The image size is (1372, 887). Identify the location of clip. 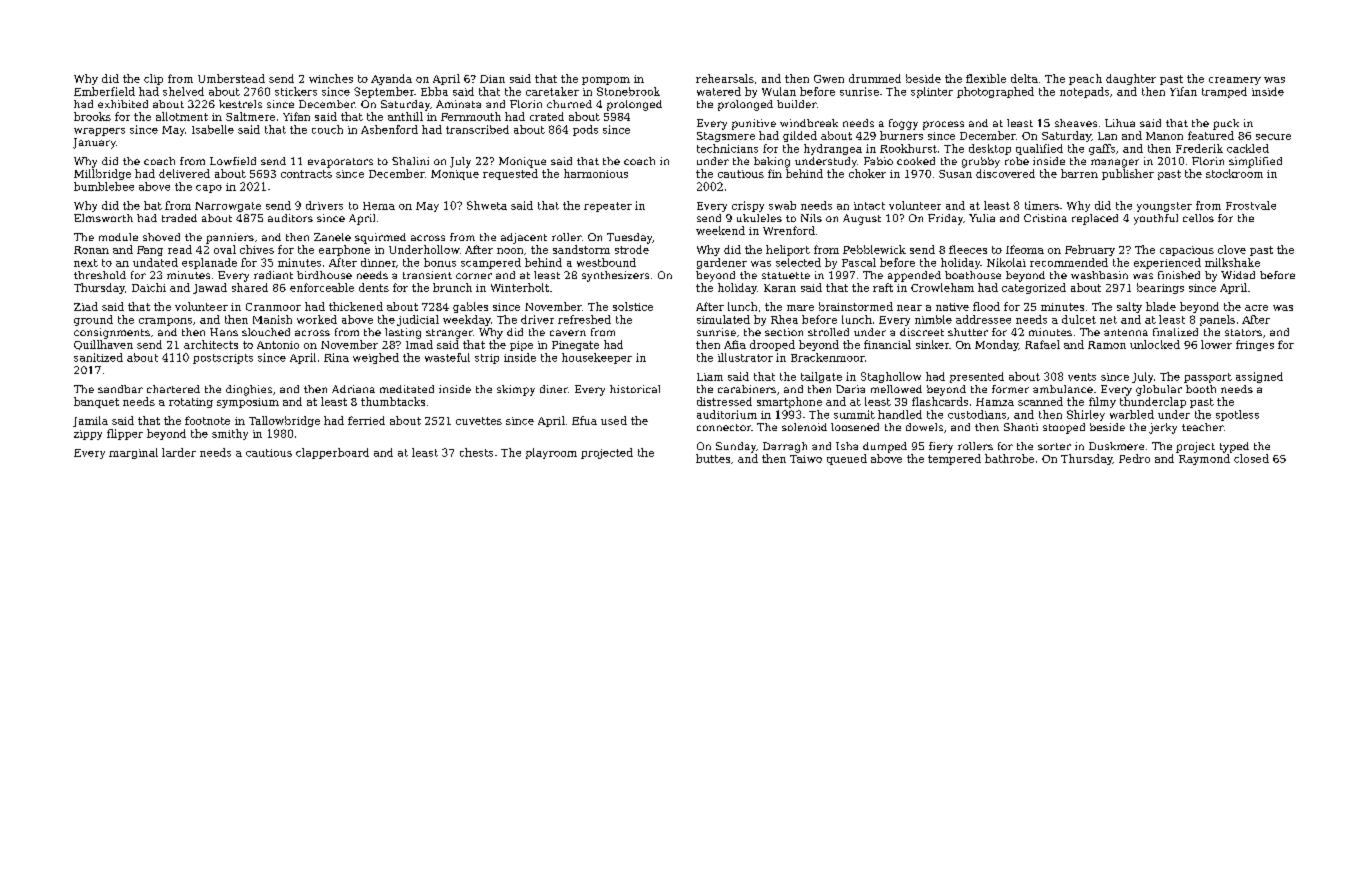
(153, 79).
